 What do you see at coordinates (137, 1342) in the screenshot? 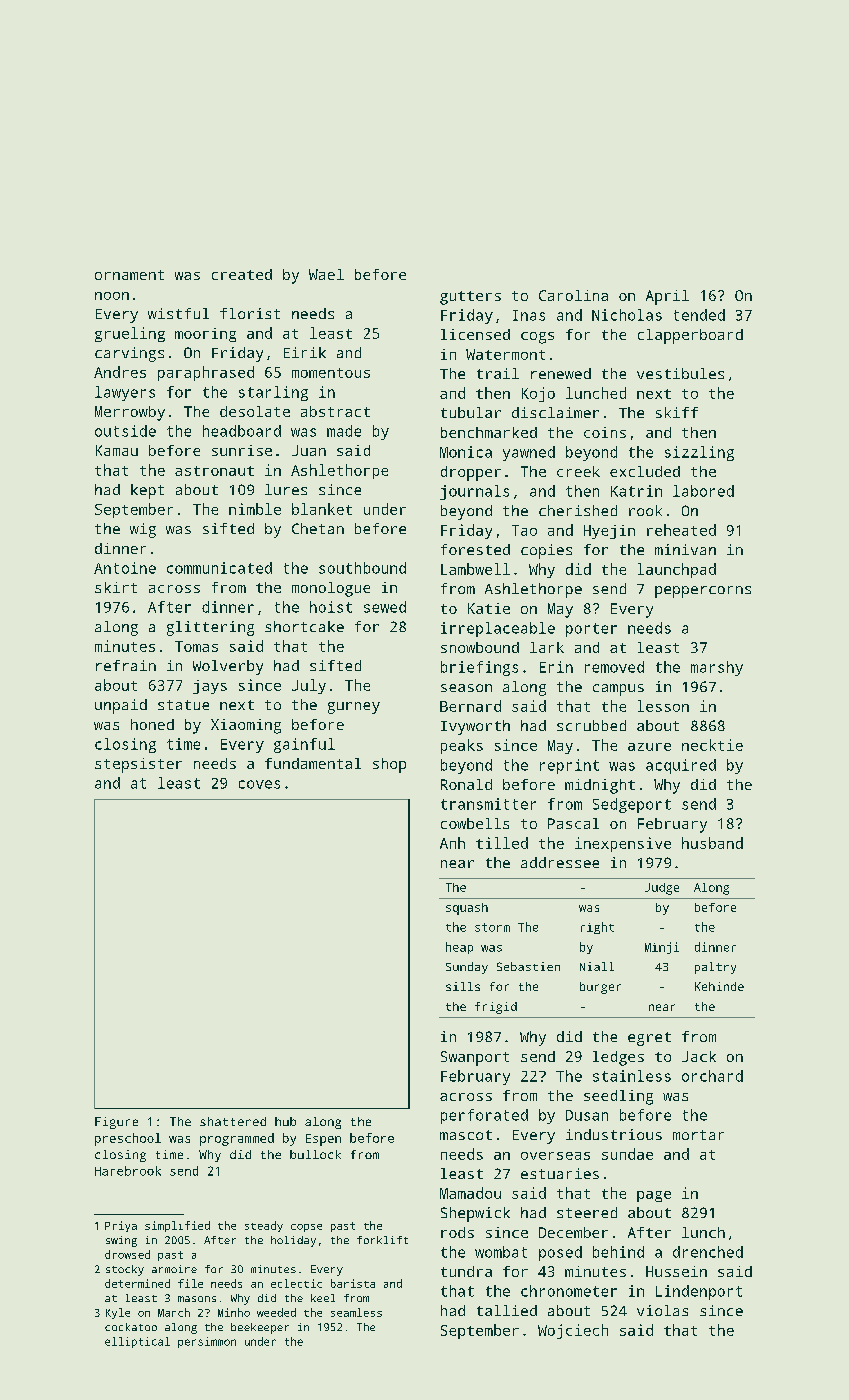
I see `elliptical` at bounding box center [137, 1342].
